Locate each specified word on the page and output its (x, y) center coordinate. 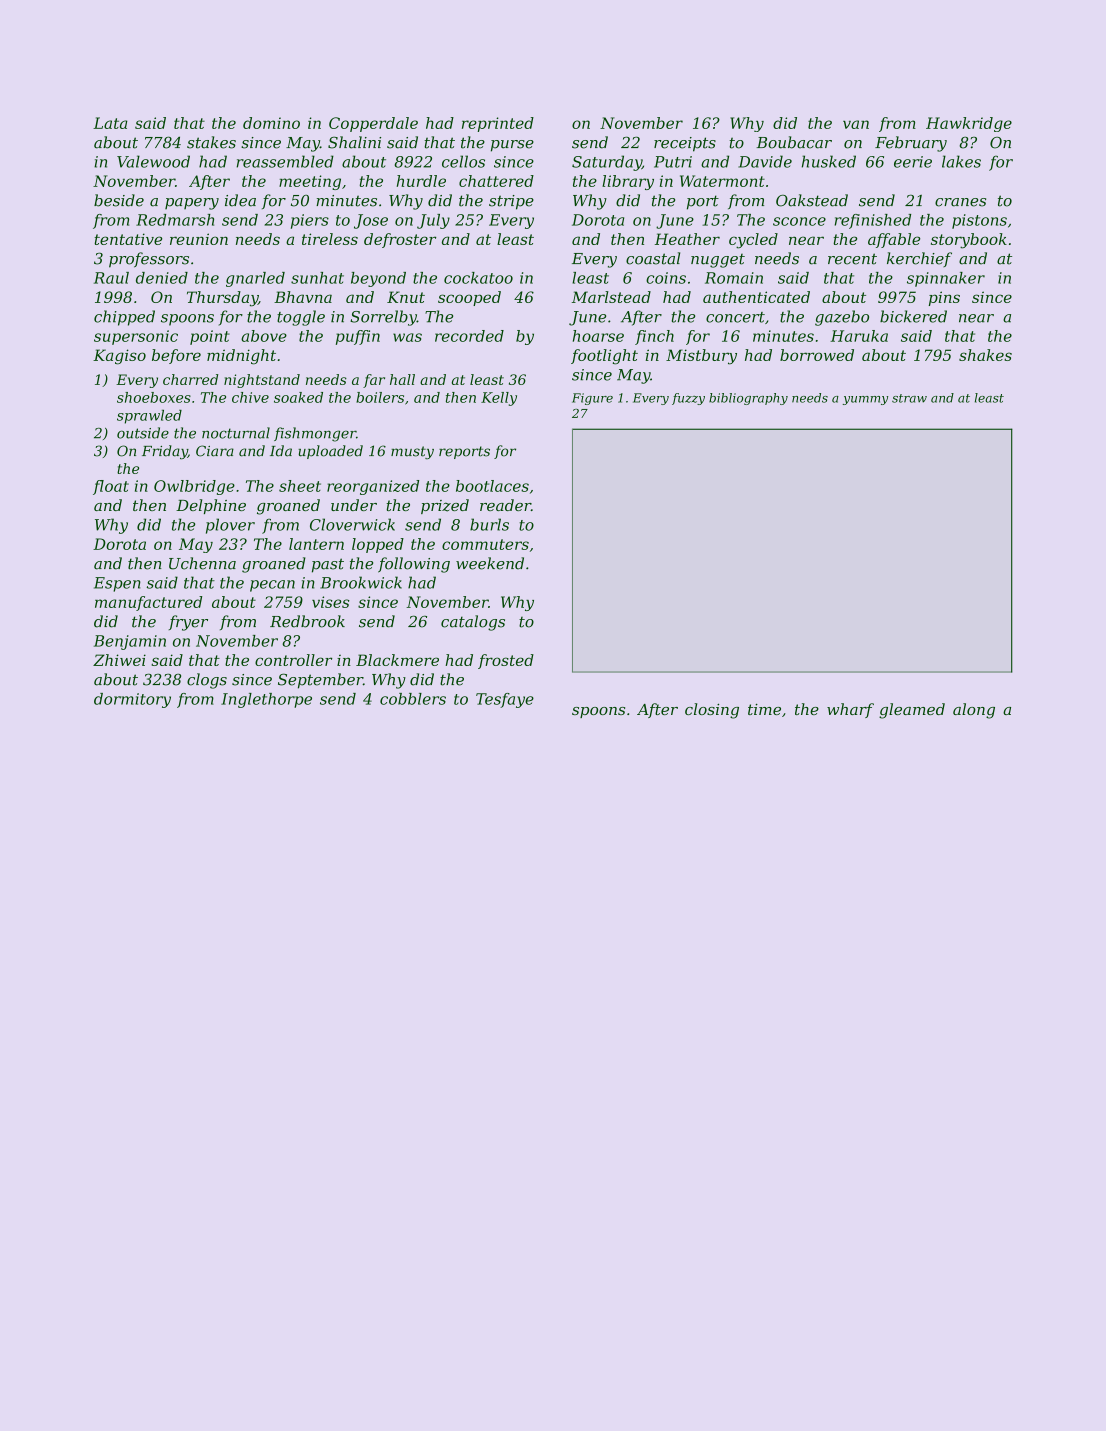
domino (271, 123)
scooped (469, 298)
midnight (241, 357)
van (856, 124)
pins (944, 298)
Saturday (607, 163)
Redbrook (307, 621)
